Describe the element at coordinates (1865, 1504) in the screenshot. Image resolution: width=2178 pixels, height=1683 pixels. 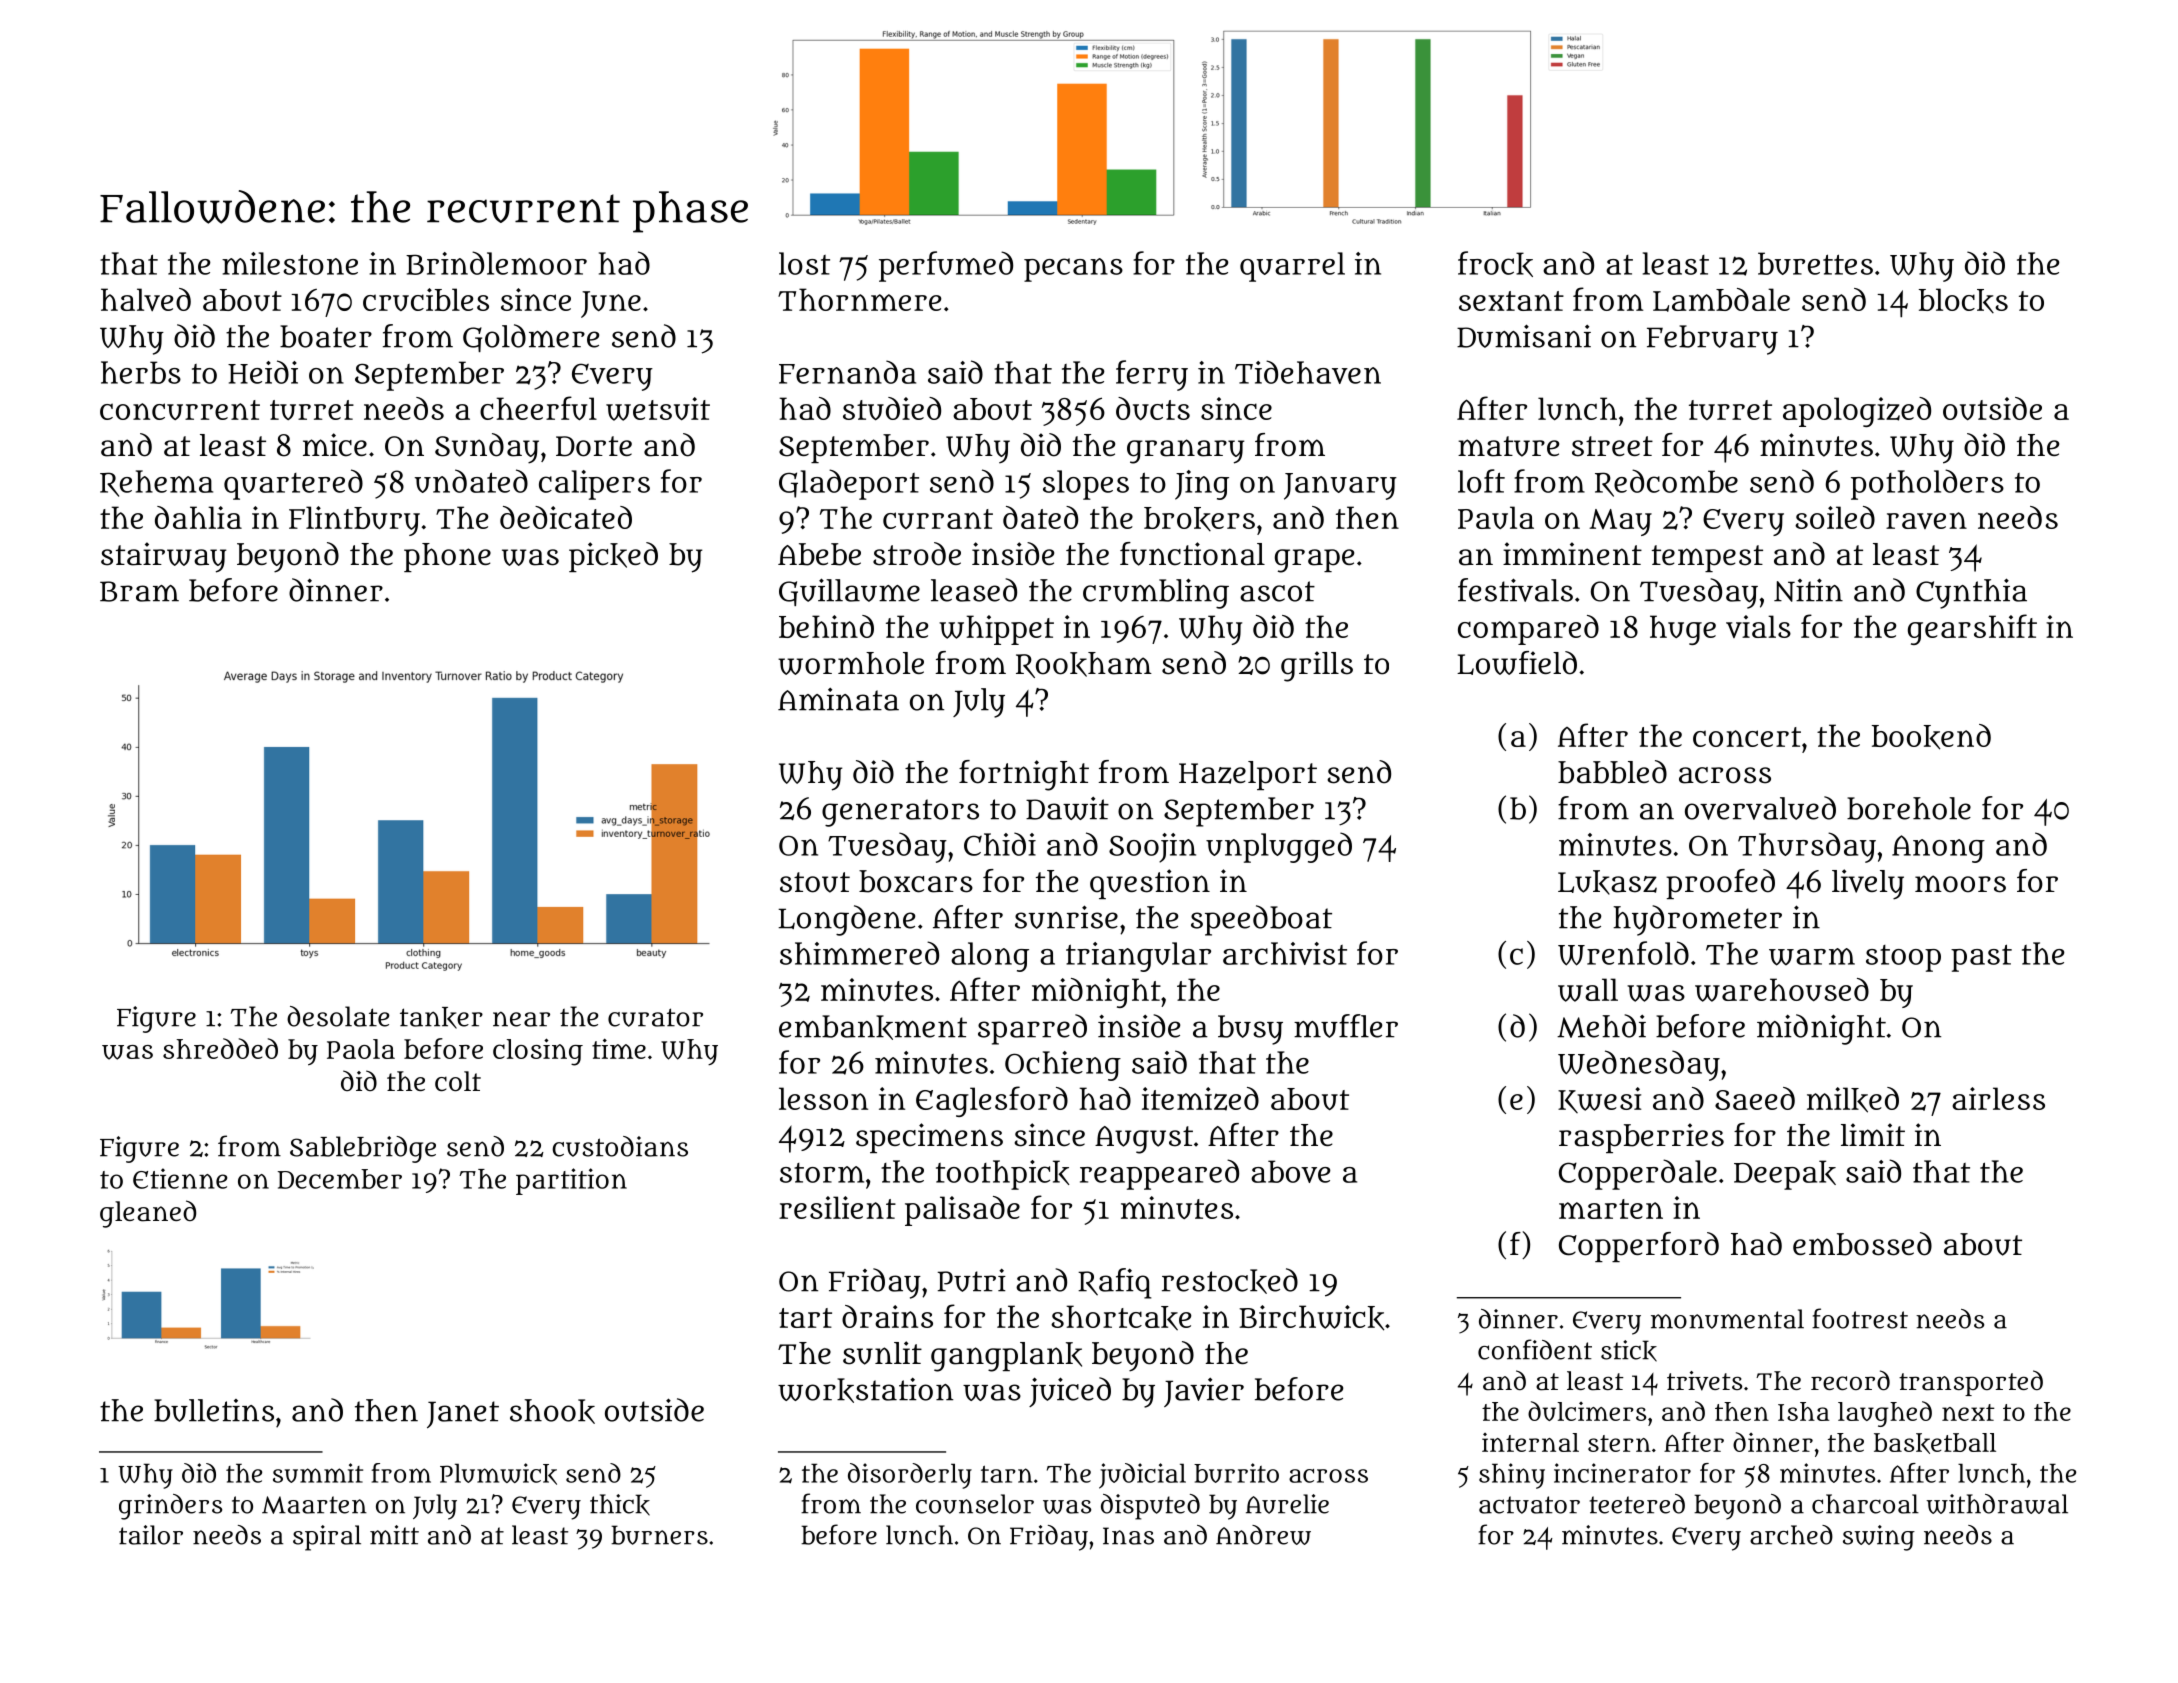
I see `charcoal` at that location.
